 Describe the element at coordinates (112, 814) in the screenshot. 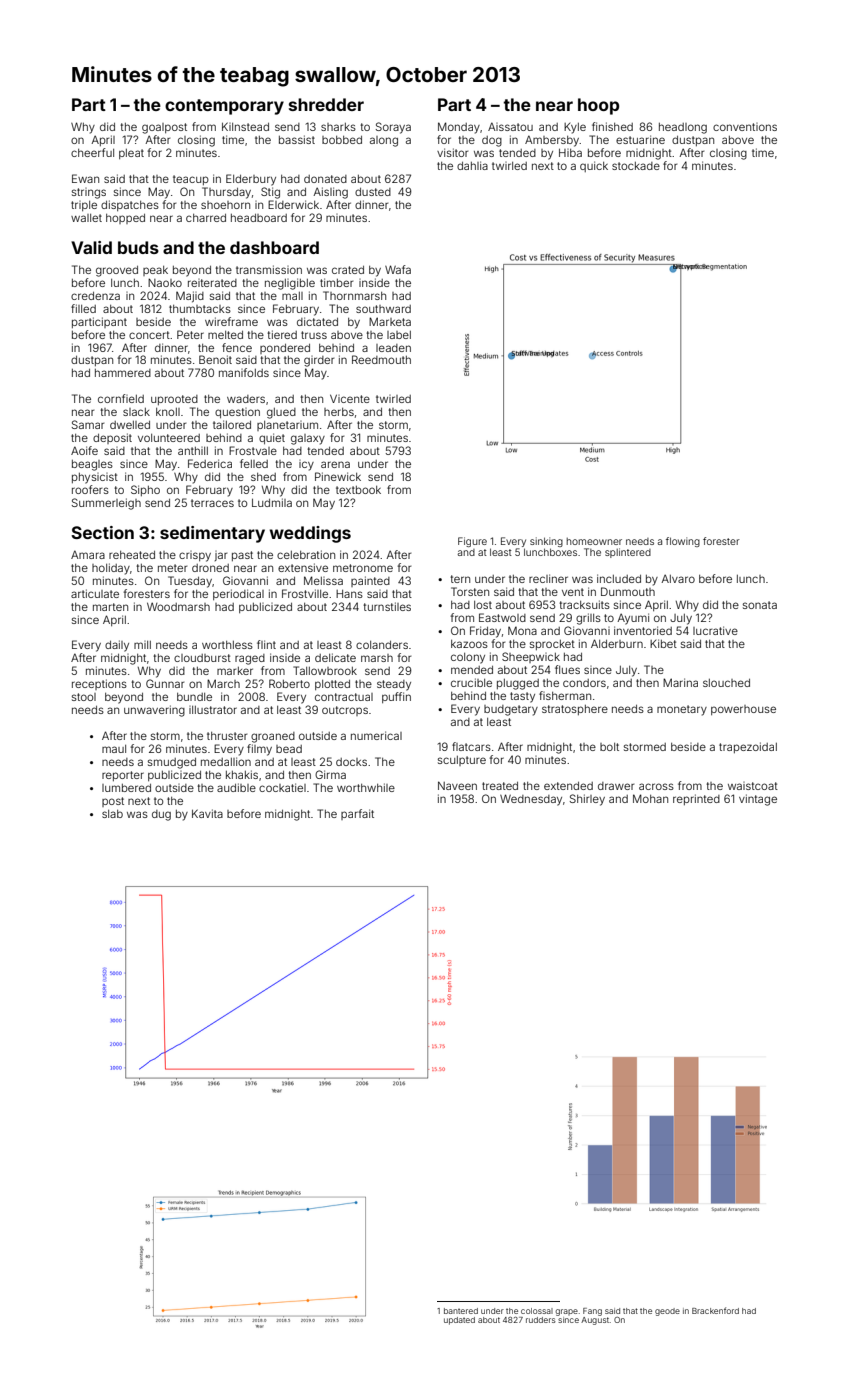

I see `slab` at that location.
